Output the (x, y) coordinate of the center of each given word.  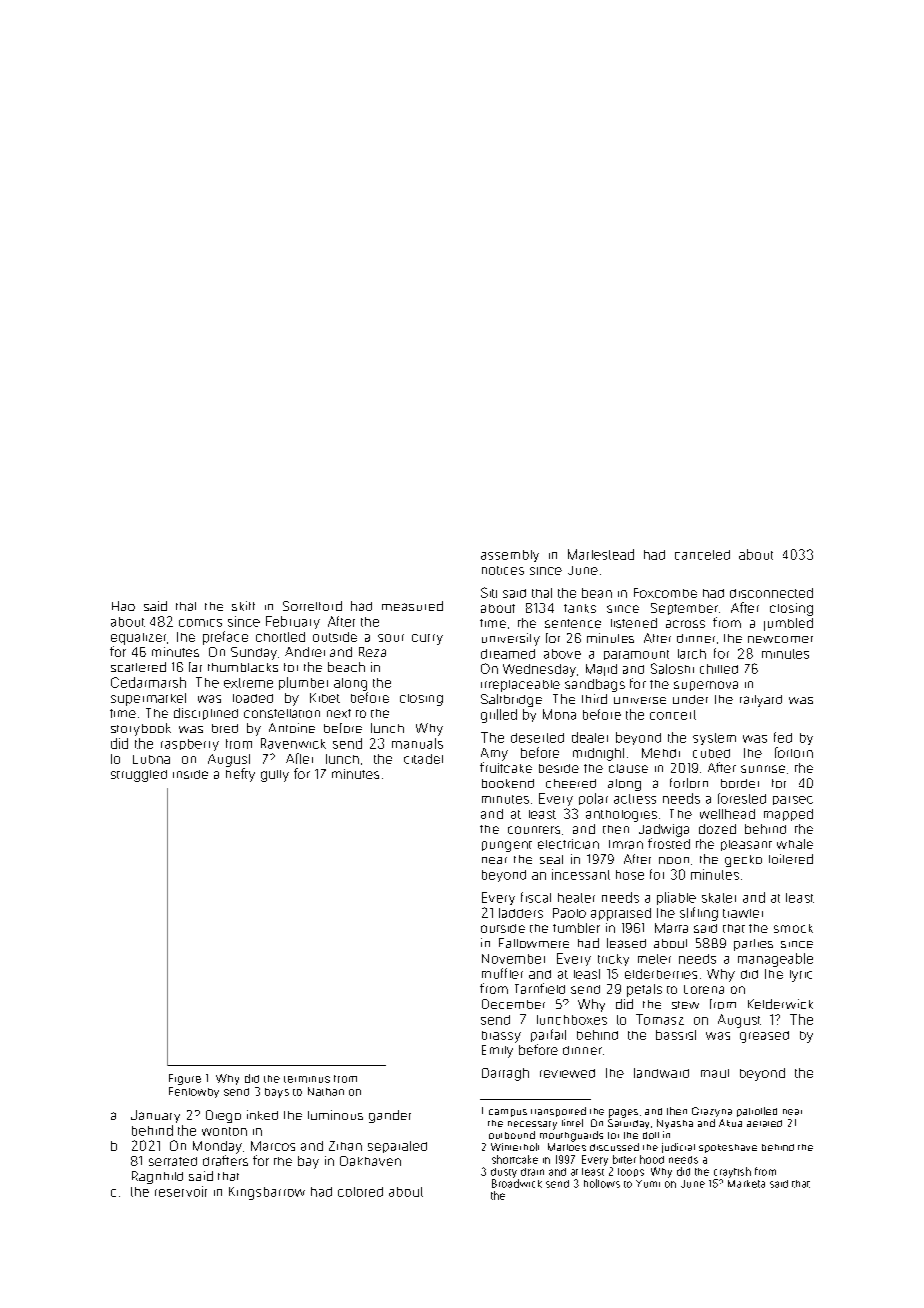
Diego (223, 1116)
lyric (801, 976)
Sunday (254, 653)
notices (503, 570)
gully (275, 776)
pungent (507, 846)
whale (795, 844)
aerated (764, 1123)
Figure (185, 1079)
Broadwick (517, 1183)
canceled (702, 555)
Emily (497, 1051)
